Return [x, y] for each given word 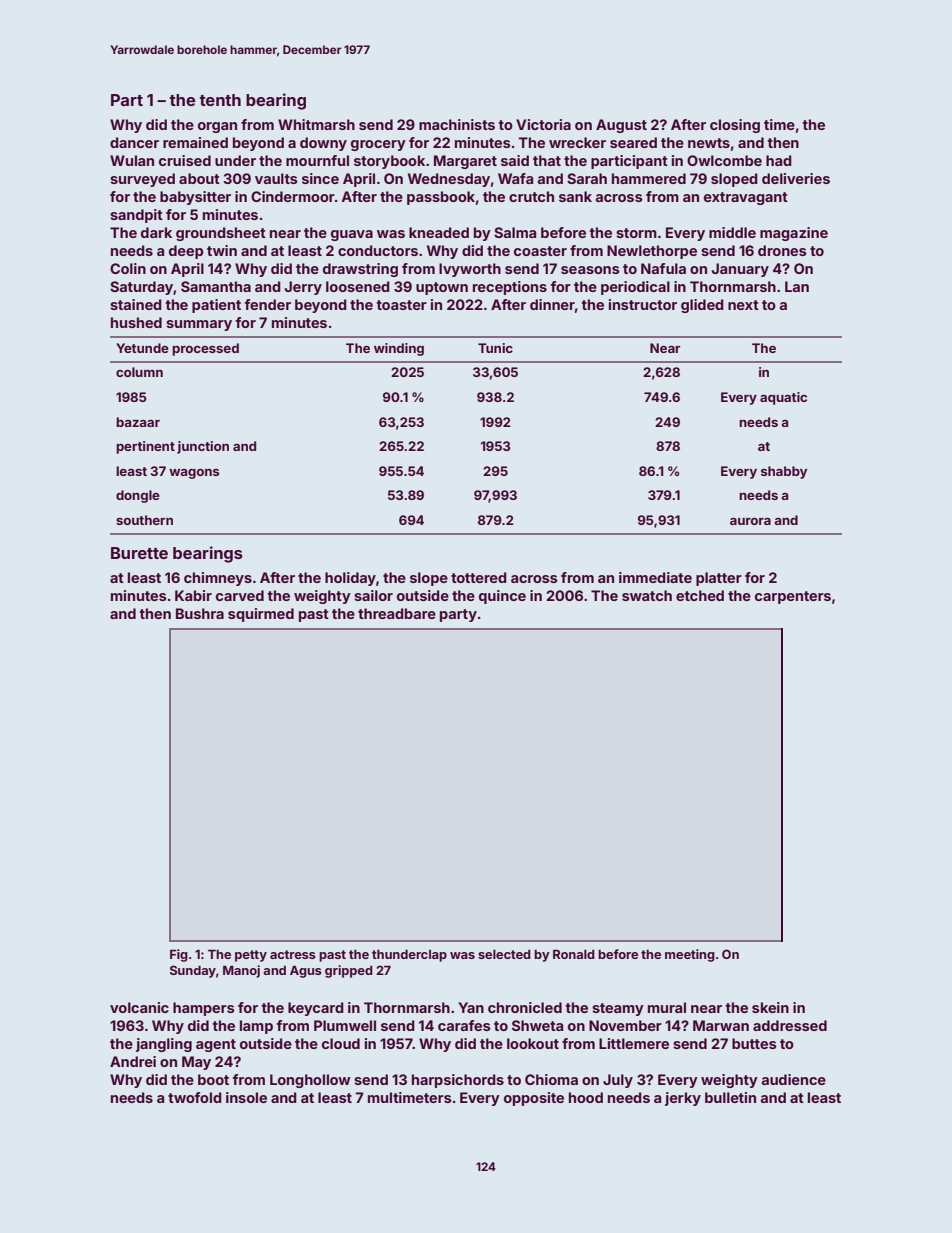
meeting [690, 955]
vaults [276, 178]
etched [700, 595]
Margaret [465, 162]
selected [504, 954]
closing [735, 126]
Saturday [141, 288]
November [625, 1025]
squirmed [261, 615]
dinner [552, 304]
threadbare [397, 613]
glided [702, 306]
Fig [179, 955]
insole [246, 1097]
